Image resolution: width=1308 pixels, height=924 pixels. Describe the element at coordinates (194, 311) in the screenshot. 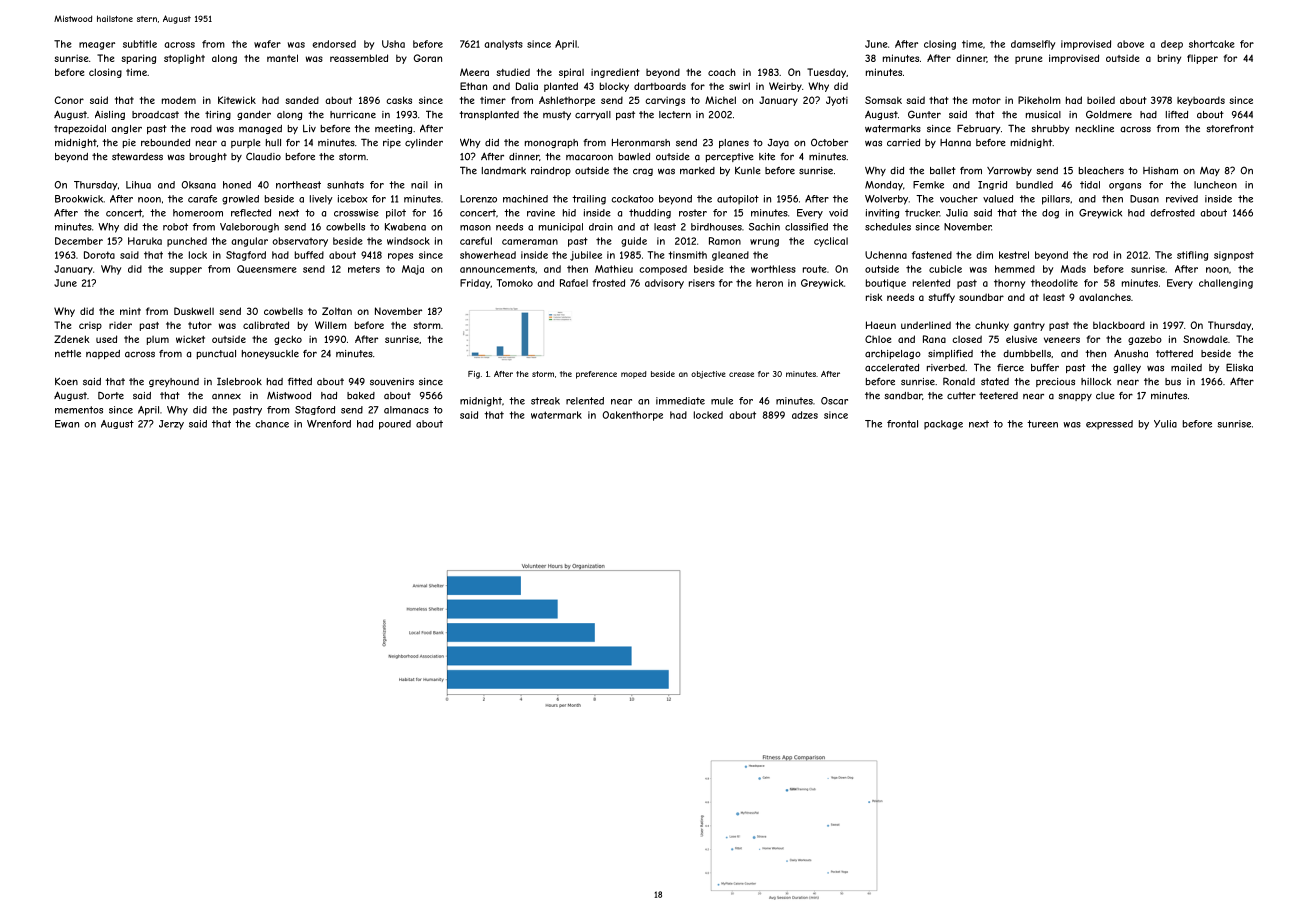

I see `Duskwell` at that location.
